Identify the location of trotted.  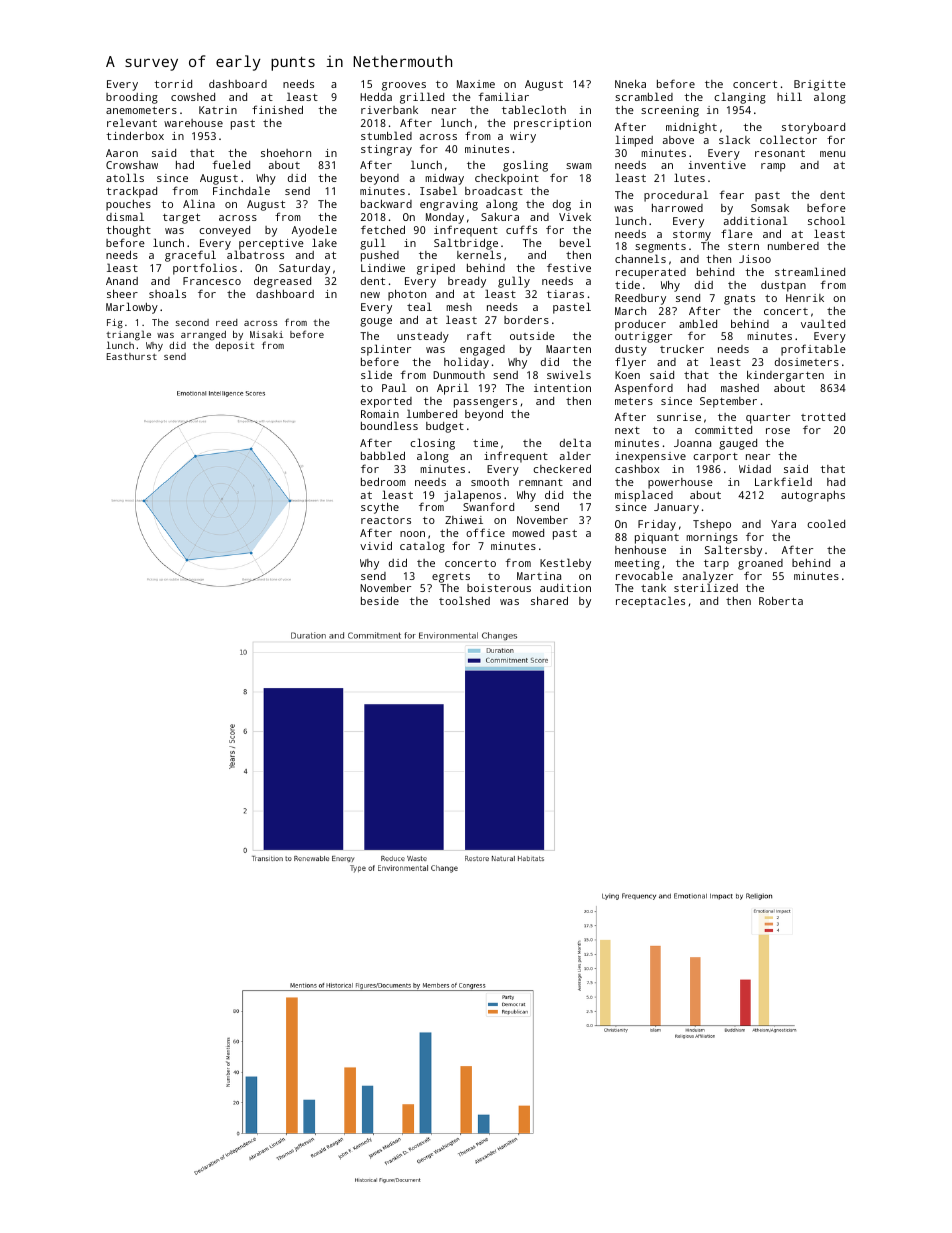
(823, 417).
